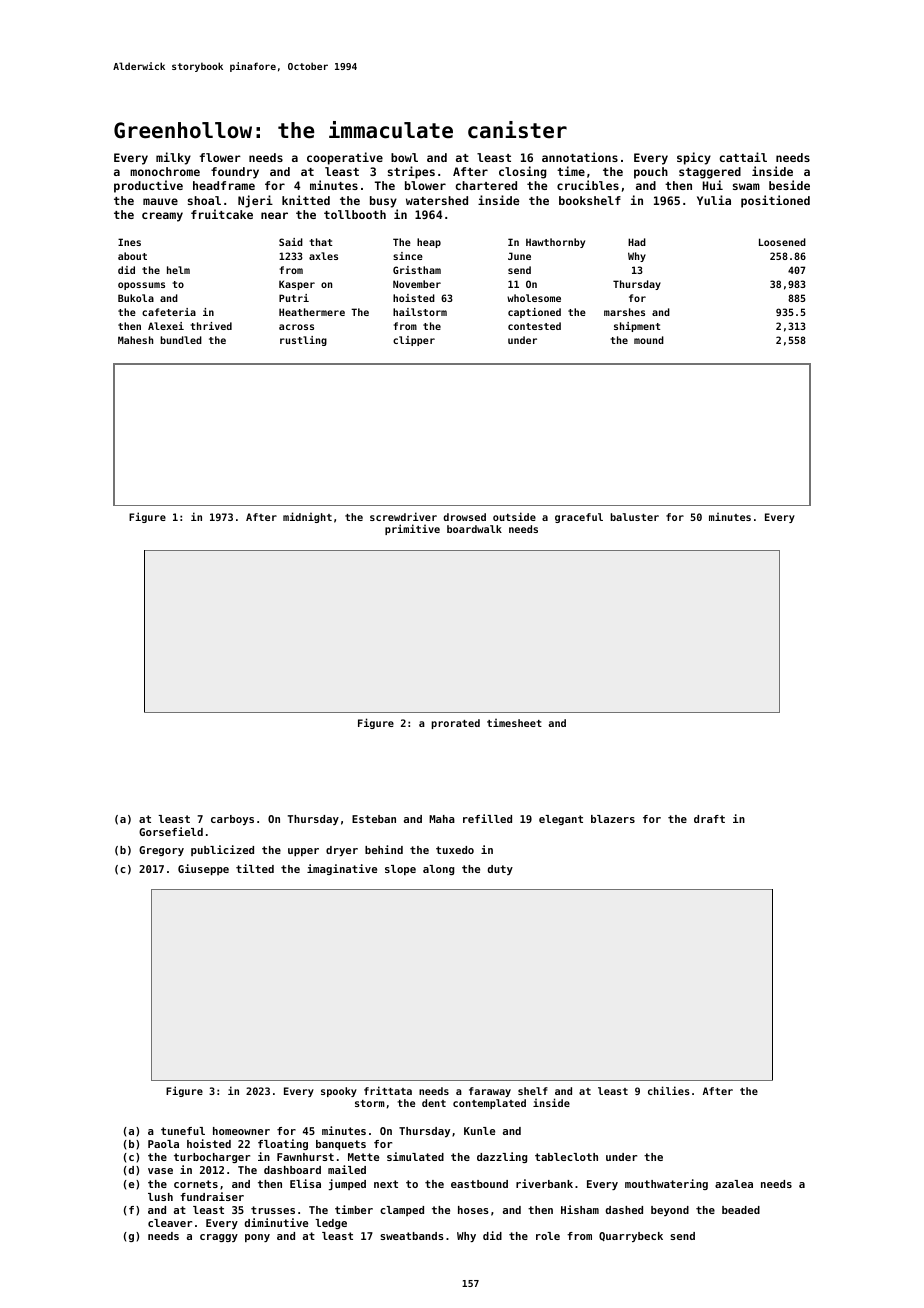  I want to click on next, so click(386, 1184).
